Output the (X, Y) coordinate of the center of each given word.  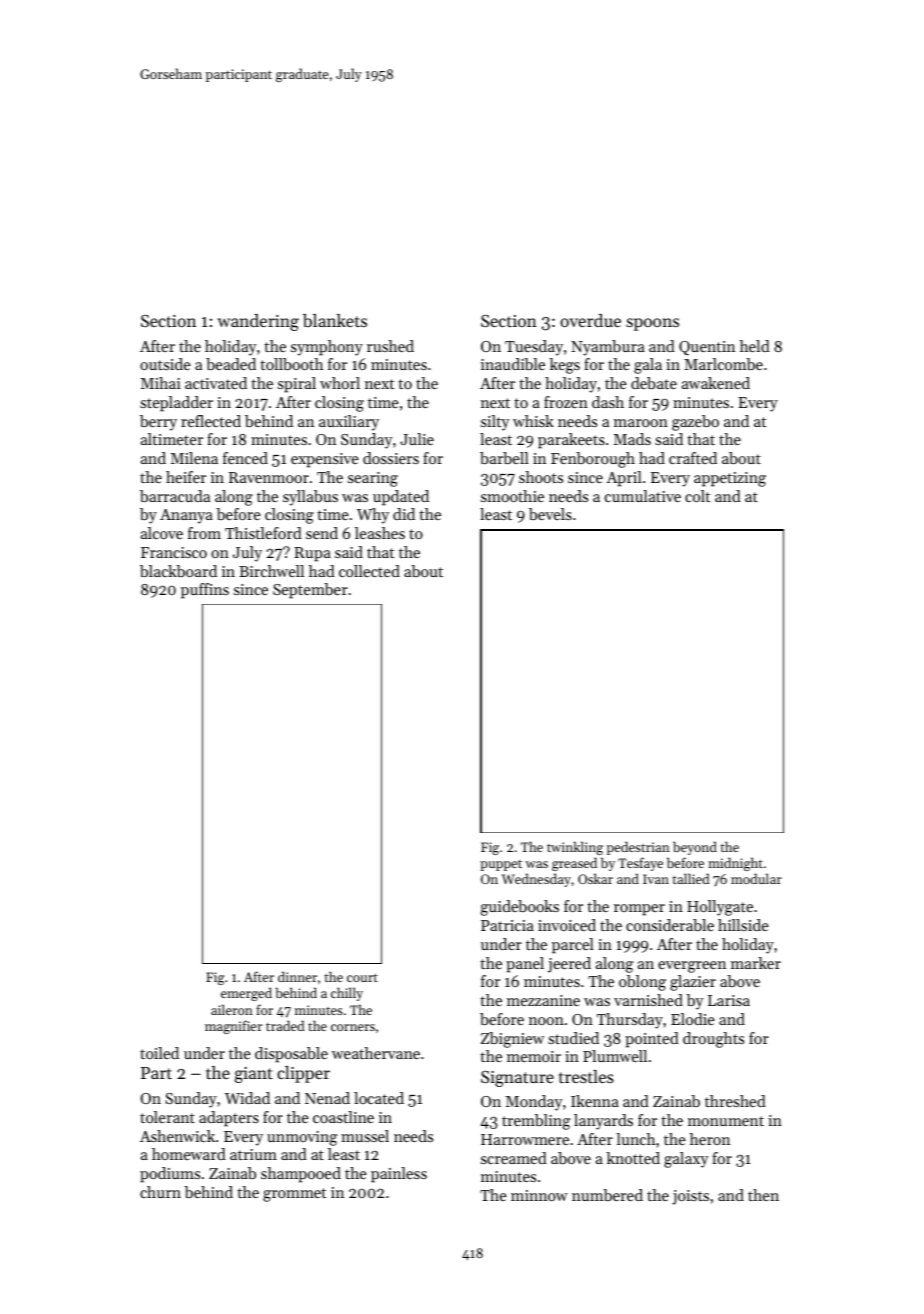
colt (698, 496)
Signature (517, 1079)
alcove (162, 533)
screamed (514, 1158)
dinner (297, 976)
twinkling (575, 848)
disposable (291, 1055)
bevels (550, 514)
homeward (189, 1154)
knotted (633, 1158)
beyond (695, 848)
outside (165, 364)
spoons (652, 324)
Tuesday (534, 348)
